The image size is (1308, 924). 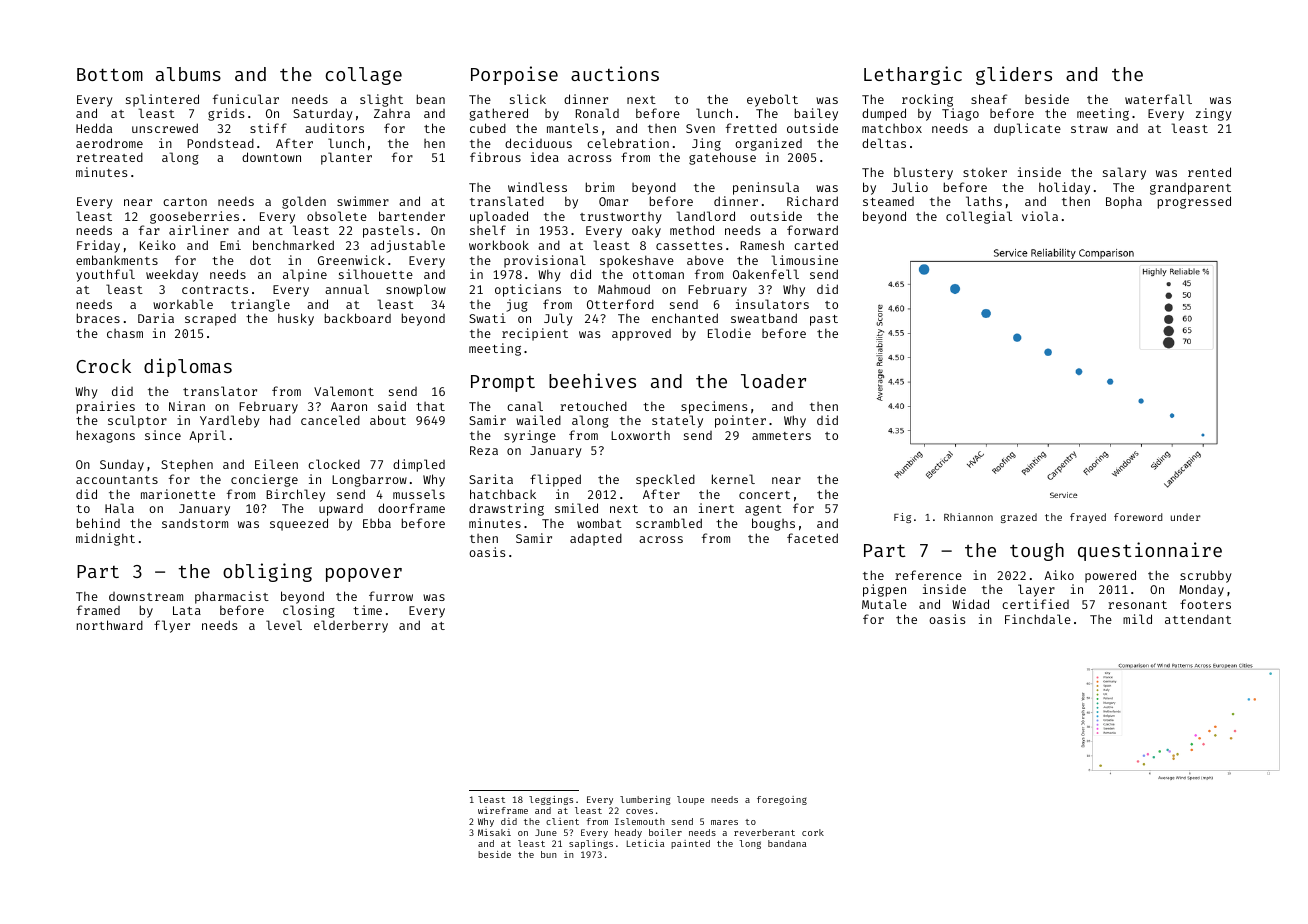 I want to click on Porpoise, so click(x=514, y=75).
